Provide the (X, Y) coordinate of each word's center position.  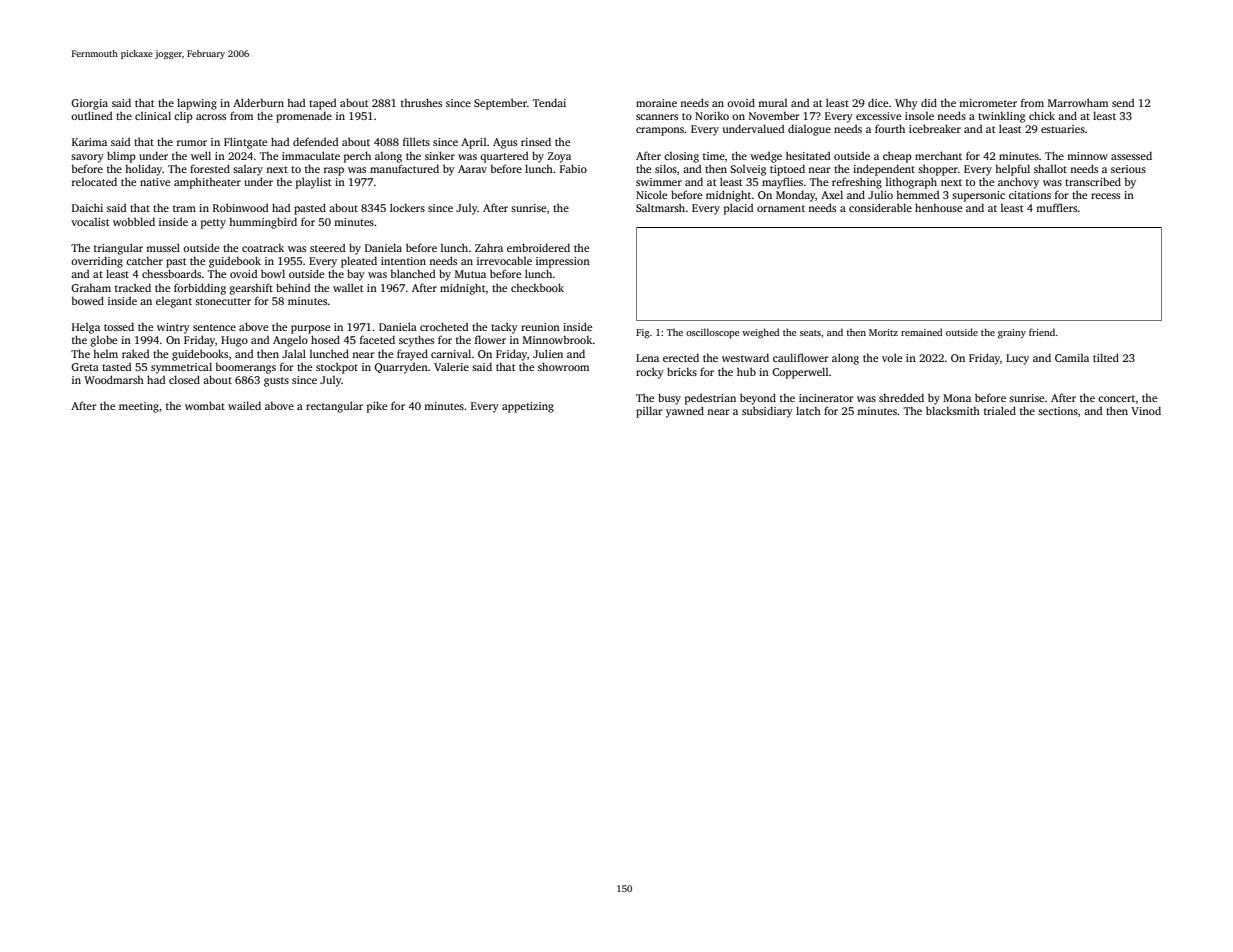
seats (810, 333)
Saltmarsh (660, 207)
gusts (276, 382)
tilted (1106, 357)
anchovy (1018, 183)
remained (921, 332)
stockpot (337, 368)
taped (323, 104)
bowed (88, 300)
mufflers (1056, 207)
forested (210, 168)
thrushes (421, 102)
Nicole (651, 194)
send (1123, 102)
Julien (548, 353)
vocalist (90, 222)
